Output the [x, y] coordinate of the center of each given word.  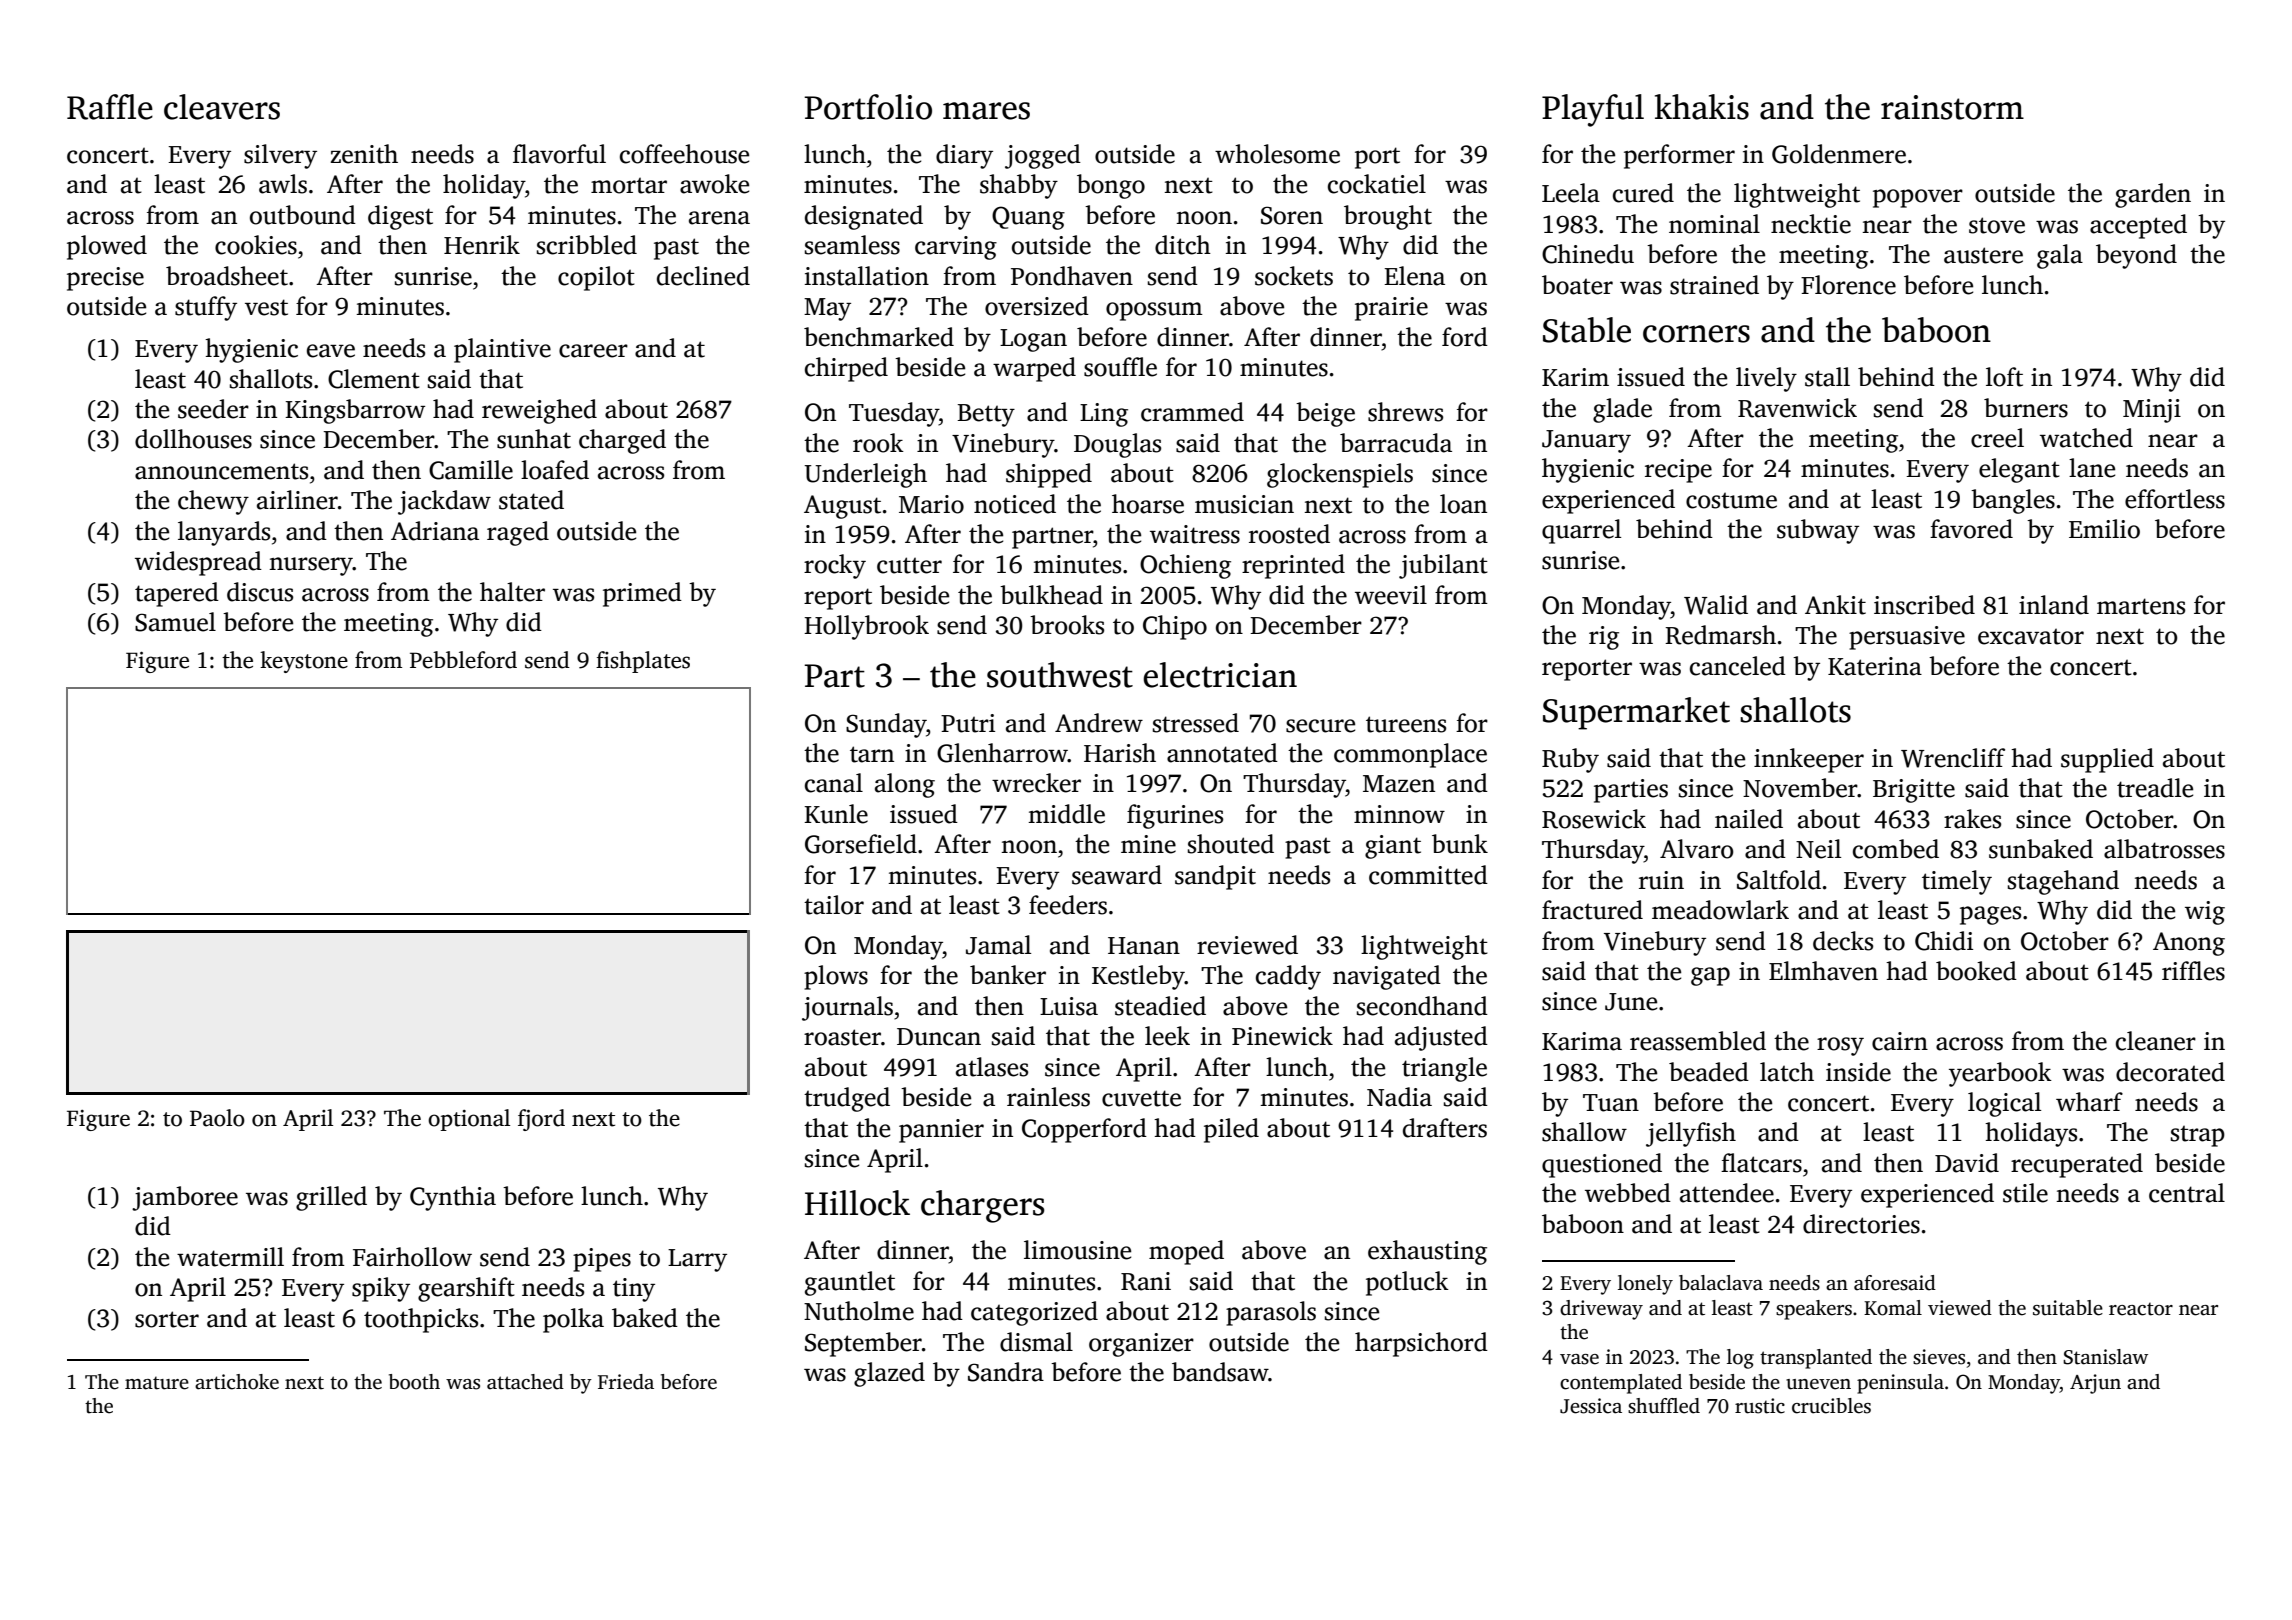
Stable [1587, 330]
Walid [1716, 605]
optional [469, 1120]
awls [283, 184]
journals [847, 1008]
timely [1957, 882]
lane [2092, 468]
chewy [213, 502]
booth [414, 1382]
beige [1325, 414]
